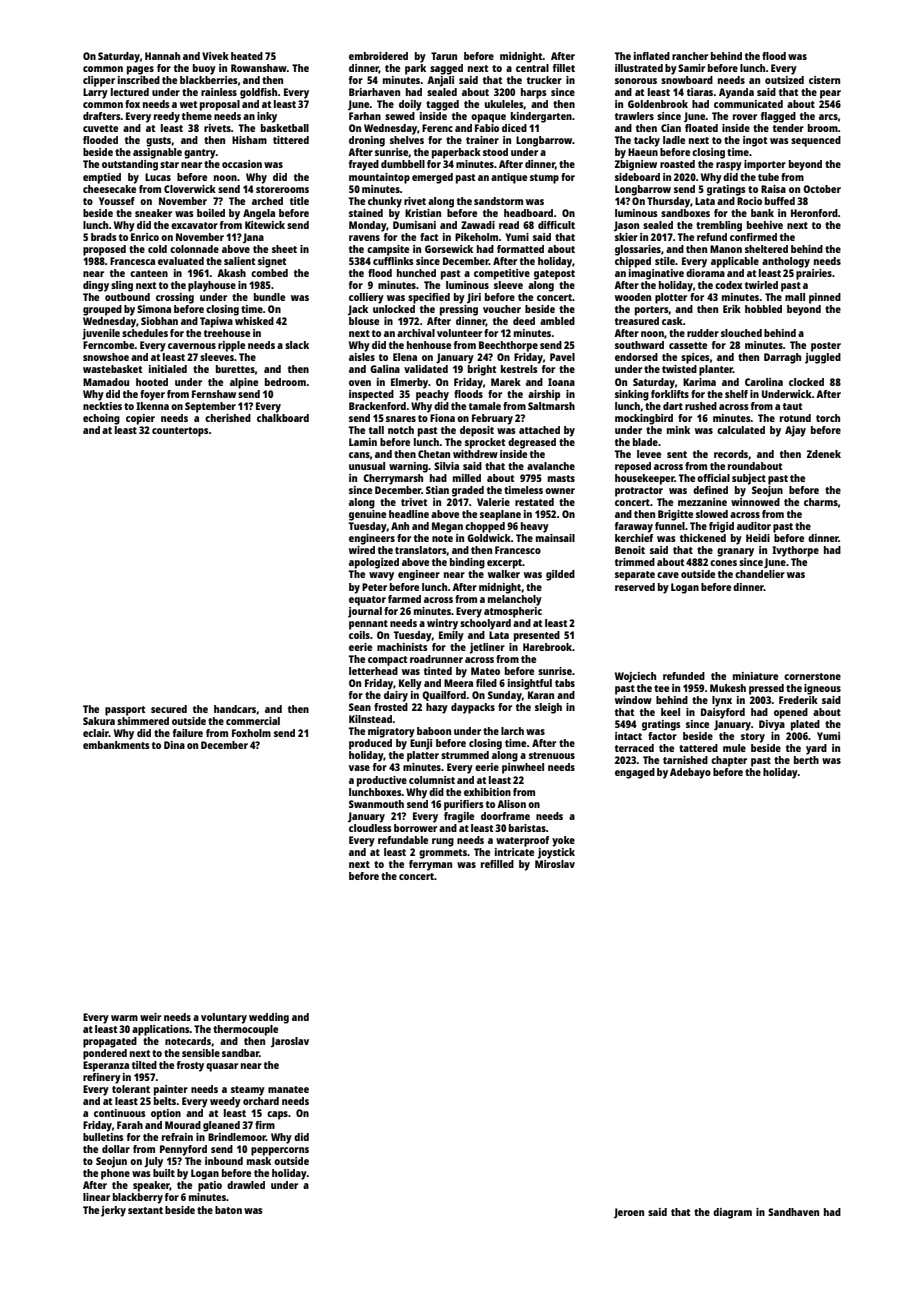  I want to click on passport, so click(125, 711).
